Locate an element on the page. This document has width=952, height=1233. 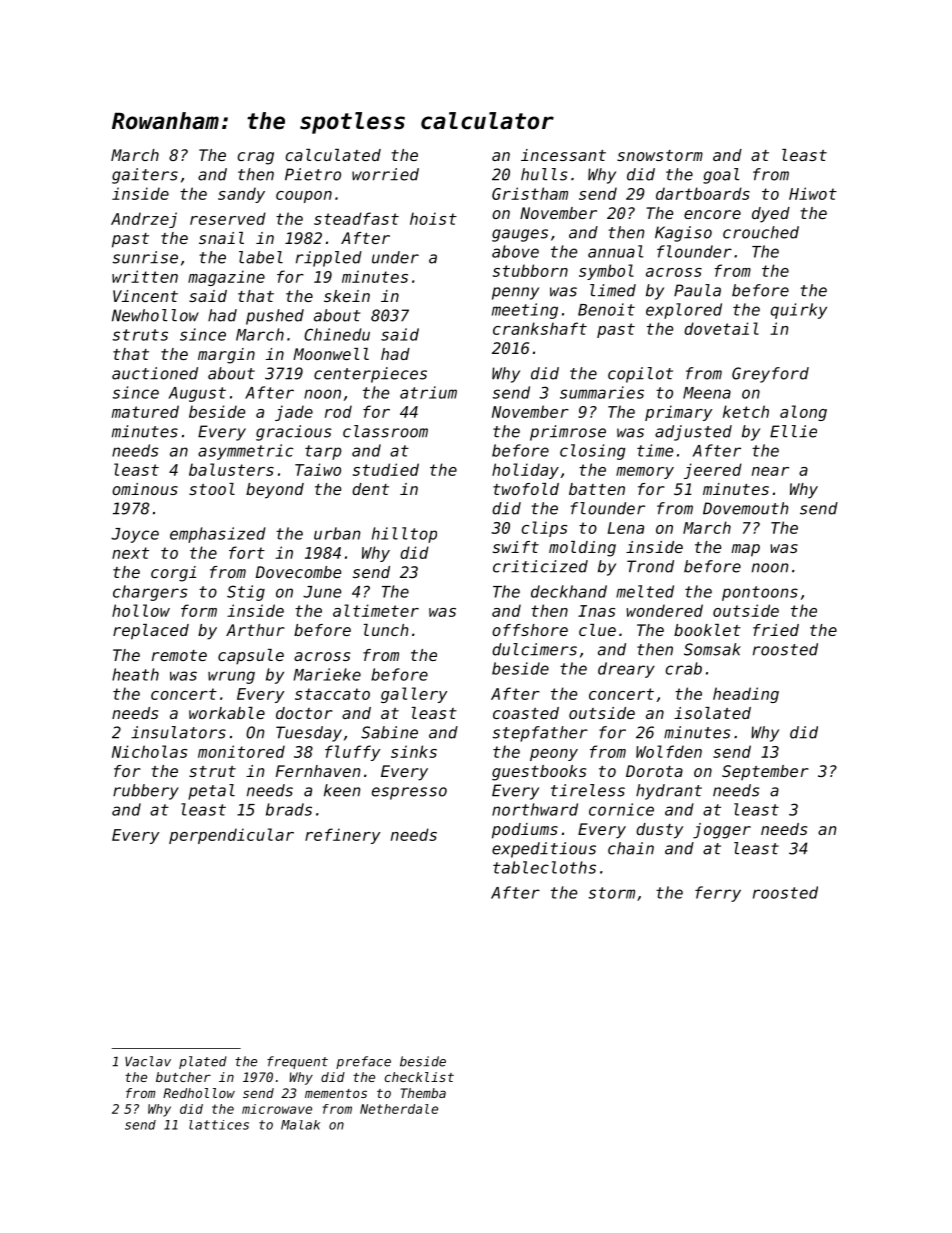
perpendicular is located at coordinates (231, 836).
